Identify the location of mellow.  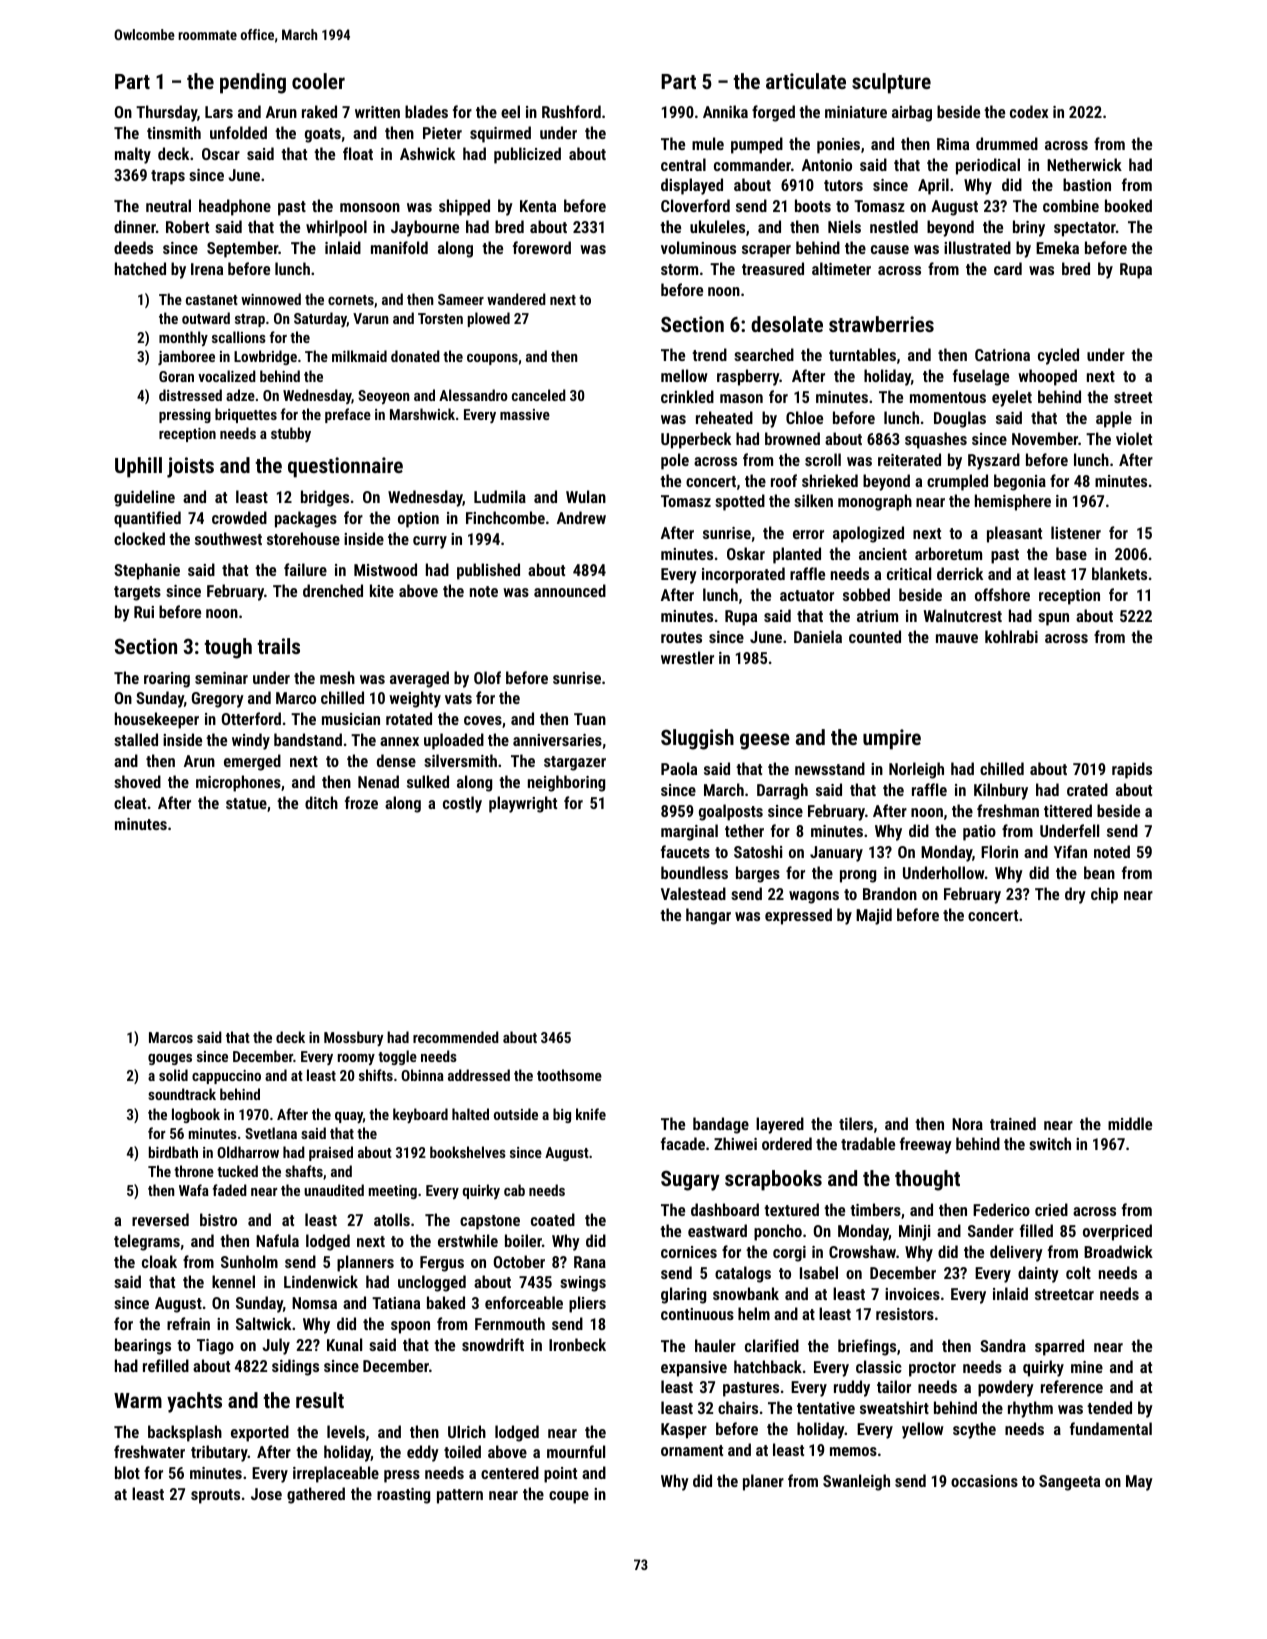
(684, 375).
